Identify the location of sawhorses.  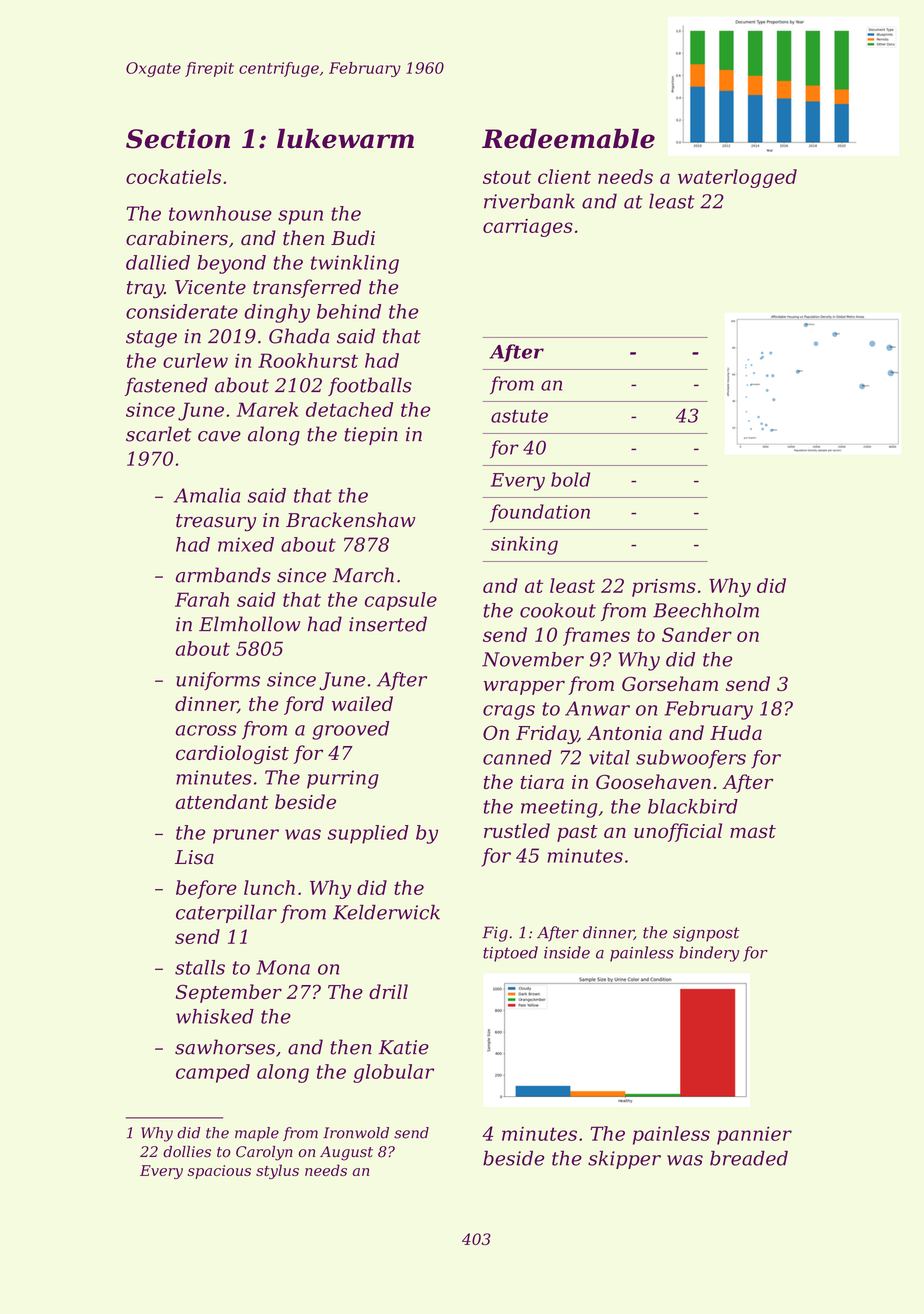
(225, 1047).
